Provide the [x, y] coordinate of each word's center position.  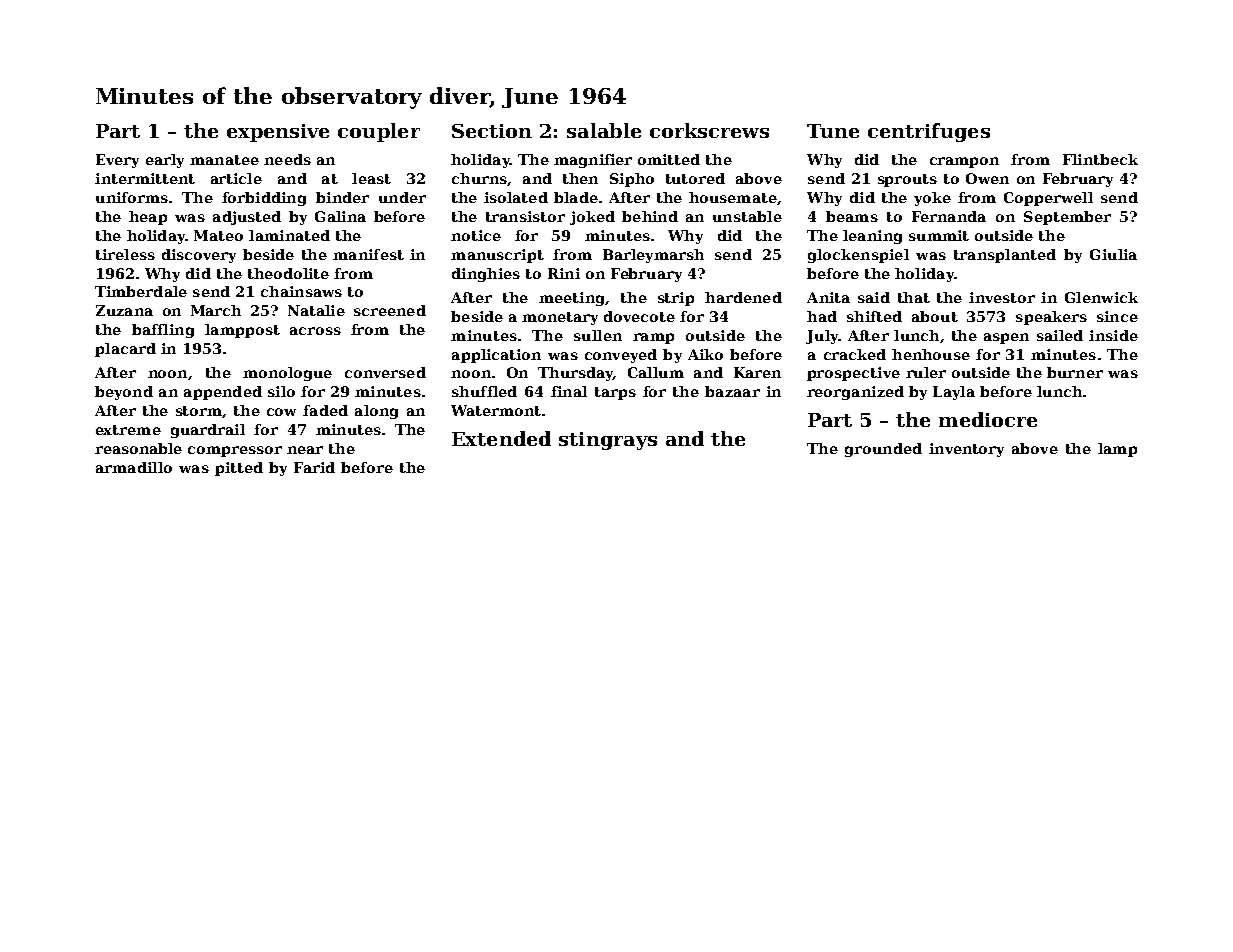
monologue [287, 374]
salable [604, 130]
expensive [278, 133]
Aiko [705, 354]
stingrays [608, 441]
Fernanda [949, 216]
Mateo [218, 235]
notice [476, 235]
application [496, 356]
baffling [163, 331]
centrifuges [929, 132]
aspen [1006, 338]
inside [1113, 335]
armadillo [134, 467]
